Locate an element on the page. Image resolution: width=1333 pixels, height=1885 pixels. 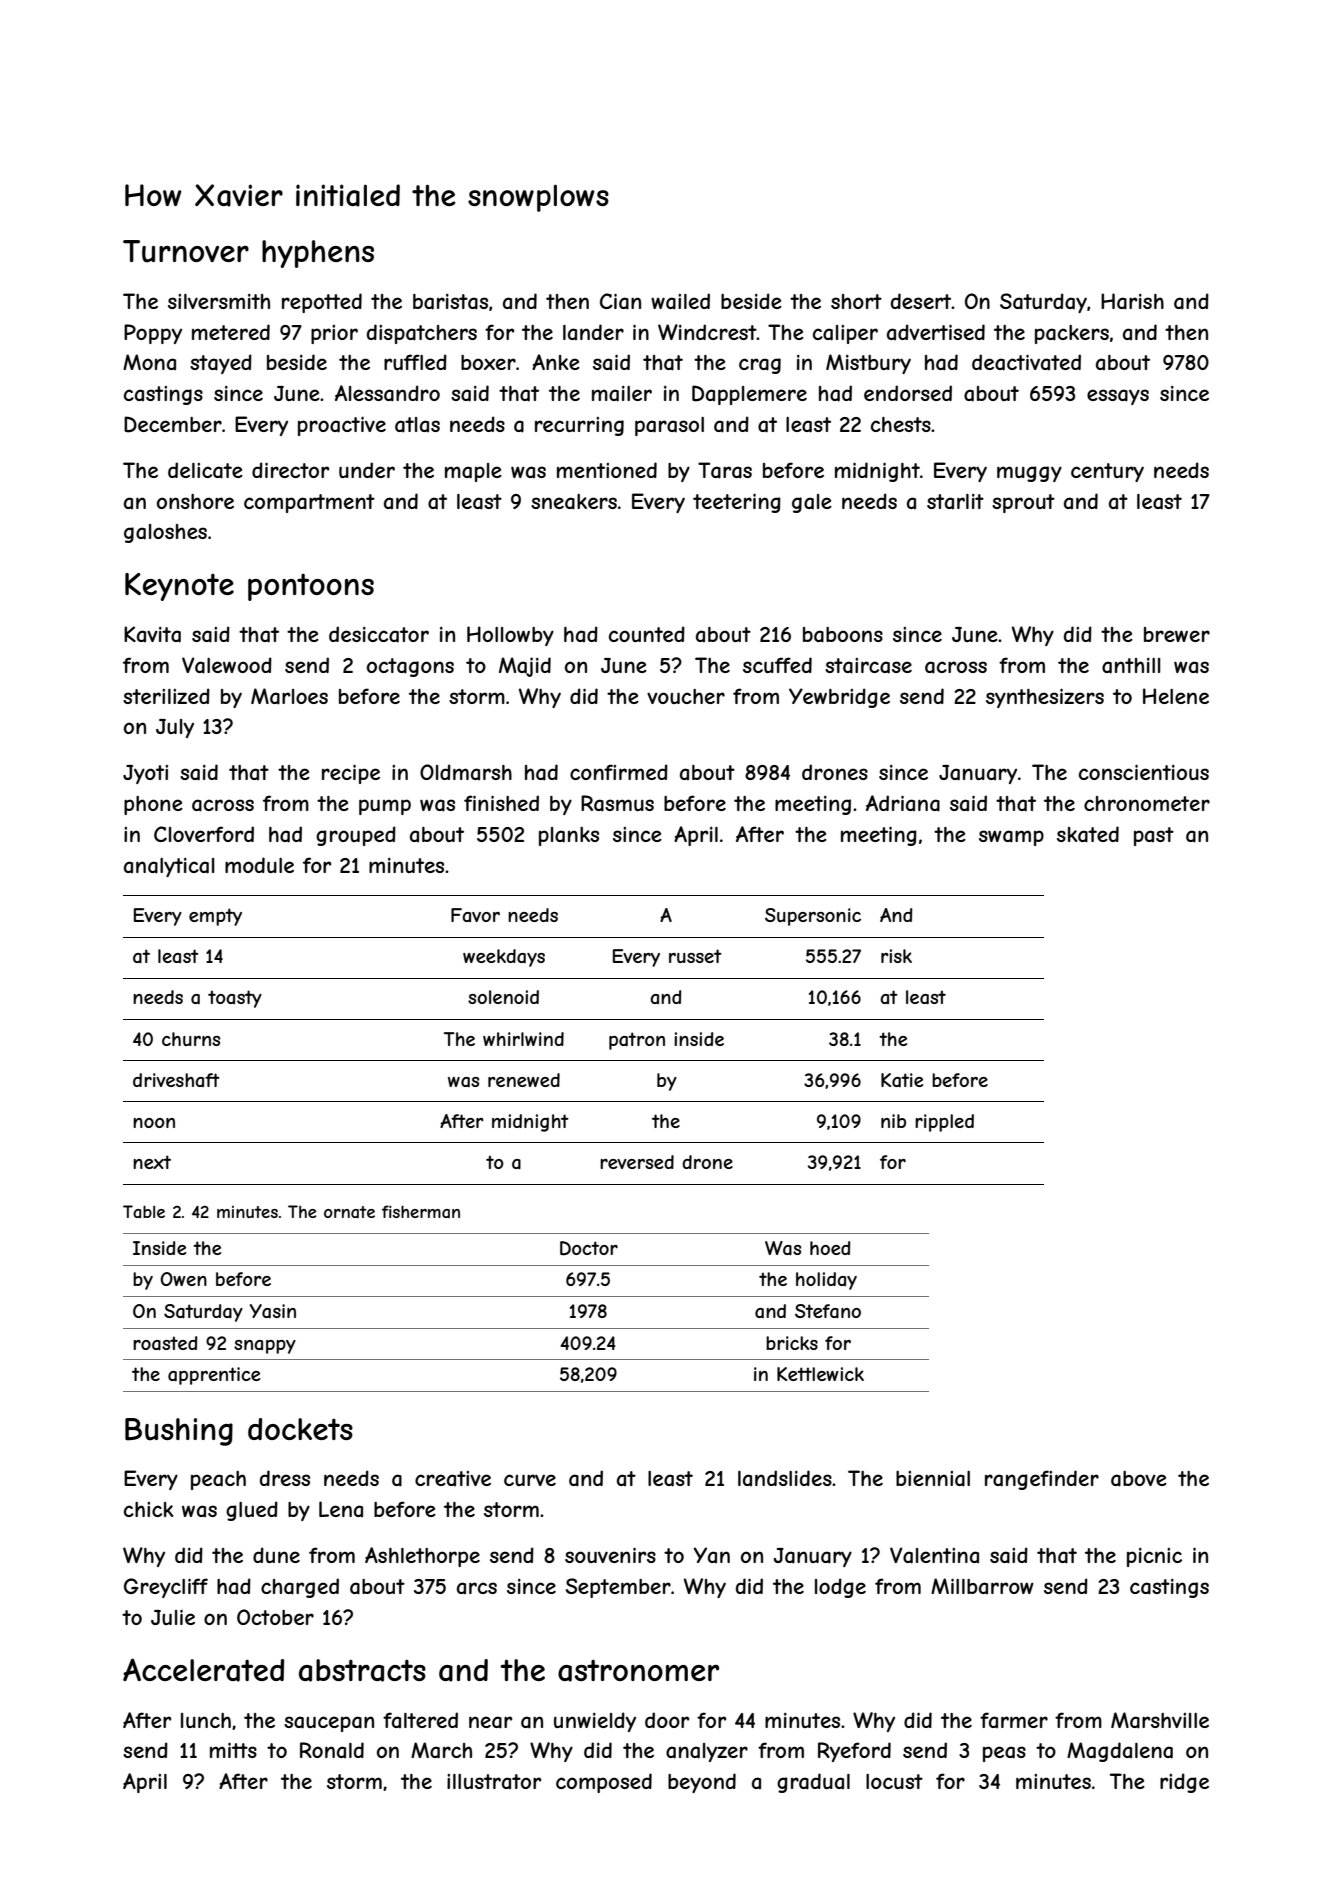
lodge is located at coordinates (840, 1588).
